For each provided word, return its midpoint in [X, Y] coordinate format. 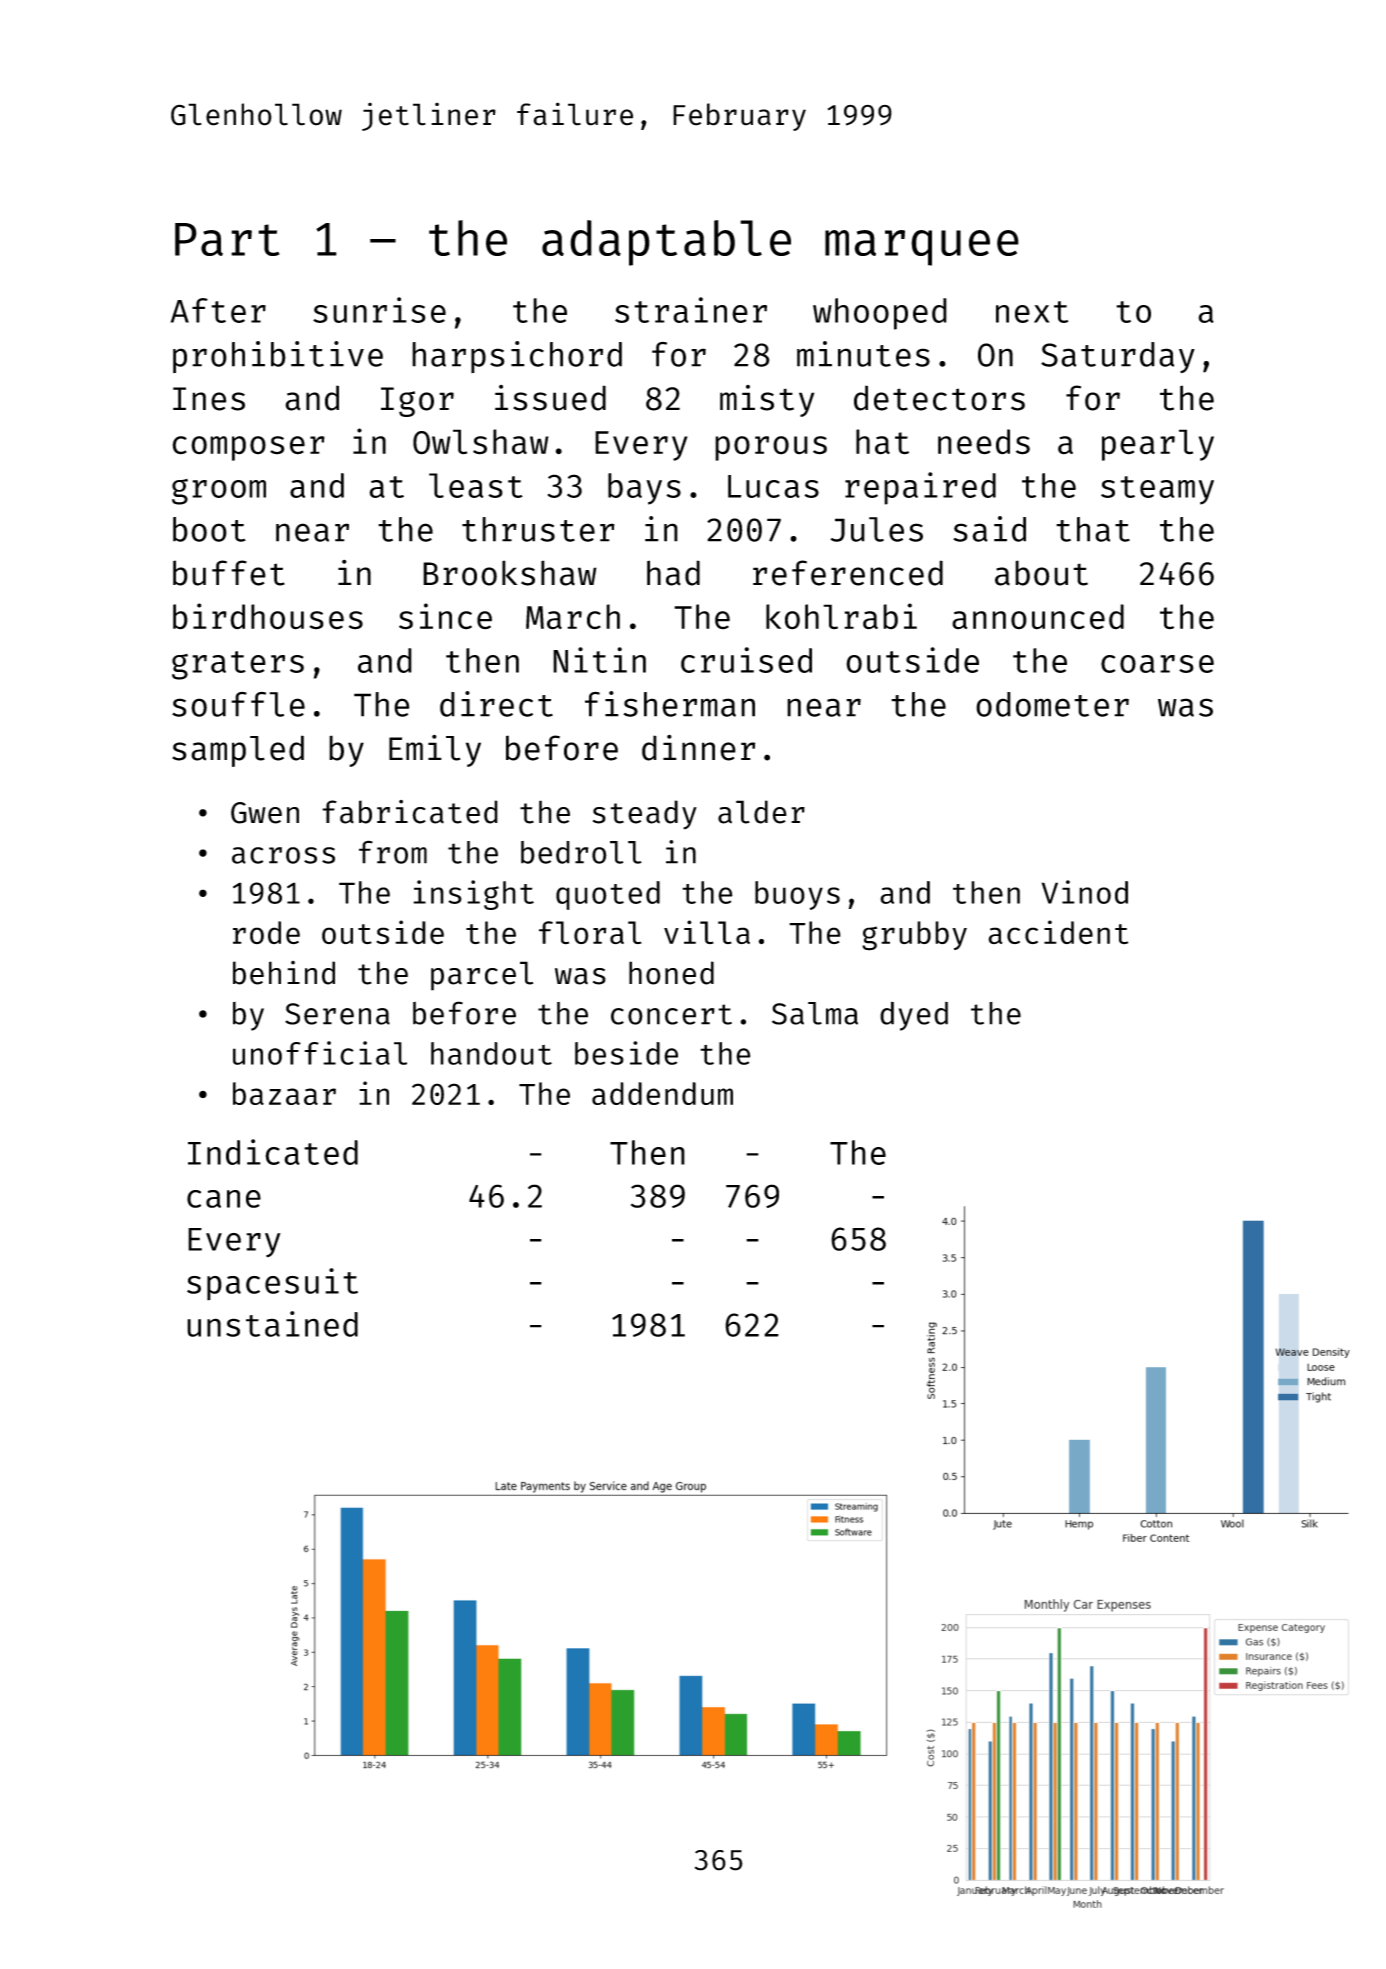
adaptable [666, 243]
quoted [608, 895]
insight [473, 895]
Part [227, 239]
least [476, 485]
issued [550, 398]
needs [984, 442]
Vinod [1085, 892]
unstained [272, 1324]
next [1032, 312]
